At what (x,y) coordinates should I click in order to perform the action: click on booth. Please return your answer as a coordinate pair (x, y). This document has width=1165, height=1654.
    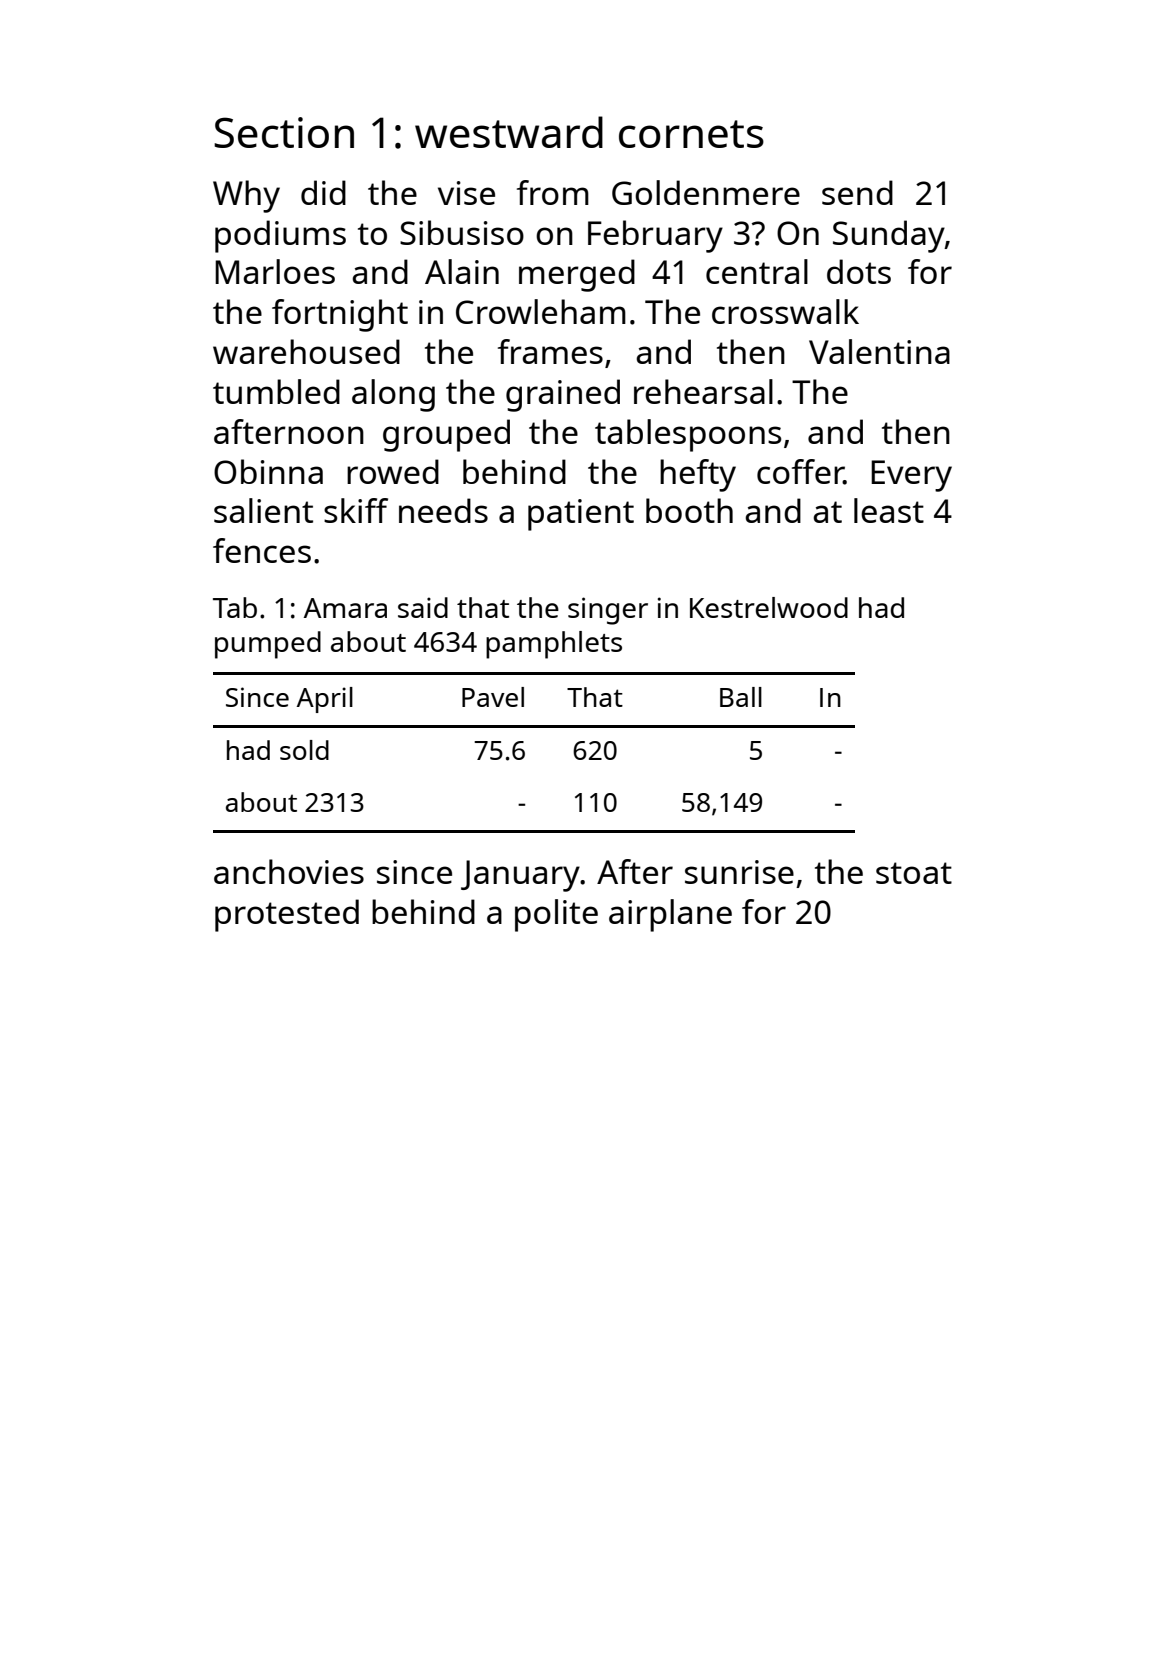
    Looking at the image, I should click on (689, 510).
